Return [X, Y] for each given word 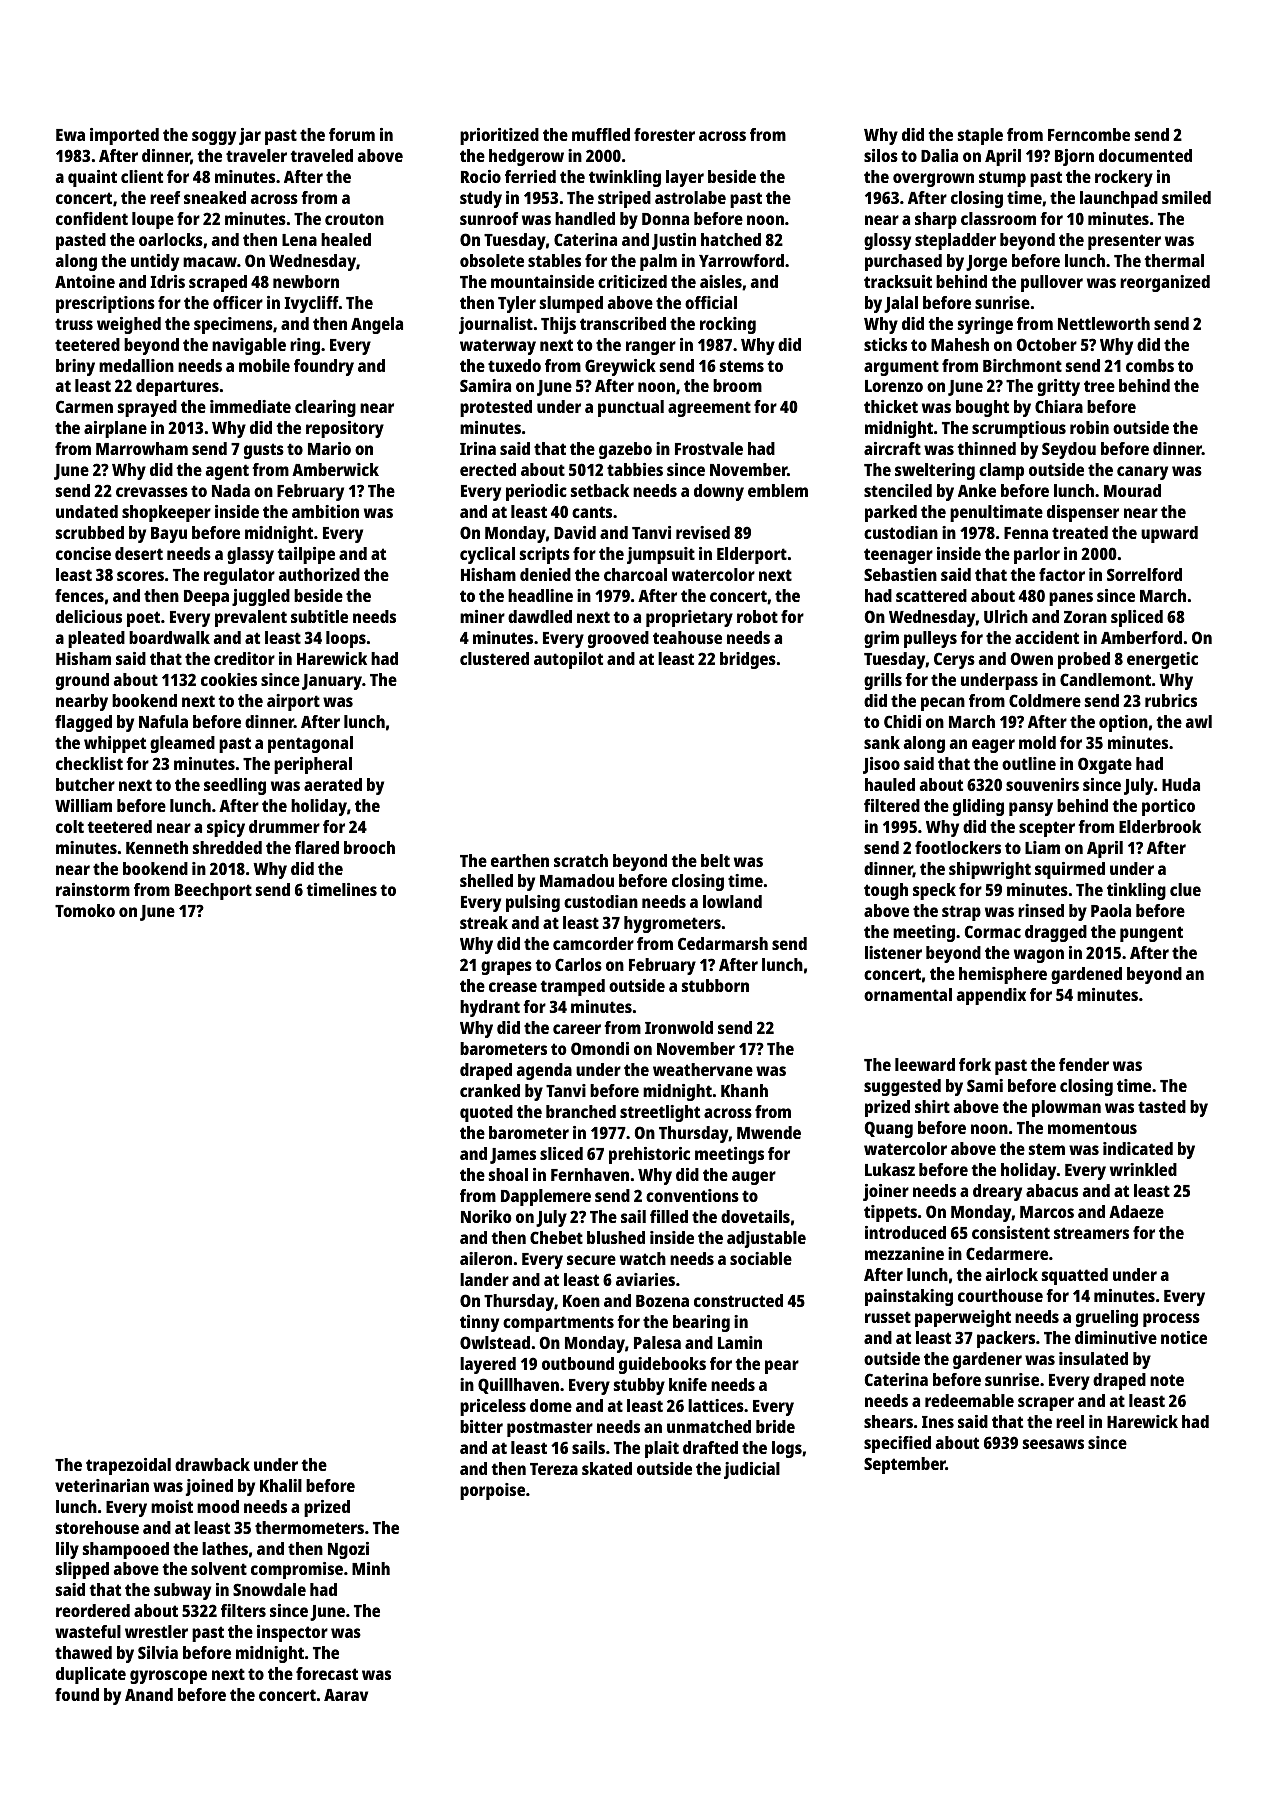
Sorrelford [1144, 574]
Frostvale [709, 448]
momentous [1092, 1128]
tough [886, 891]
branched [581, 1111]
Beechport [213, 891]
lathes [225, 1548]
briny [75, 367]
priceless [493, 1407]
